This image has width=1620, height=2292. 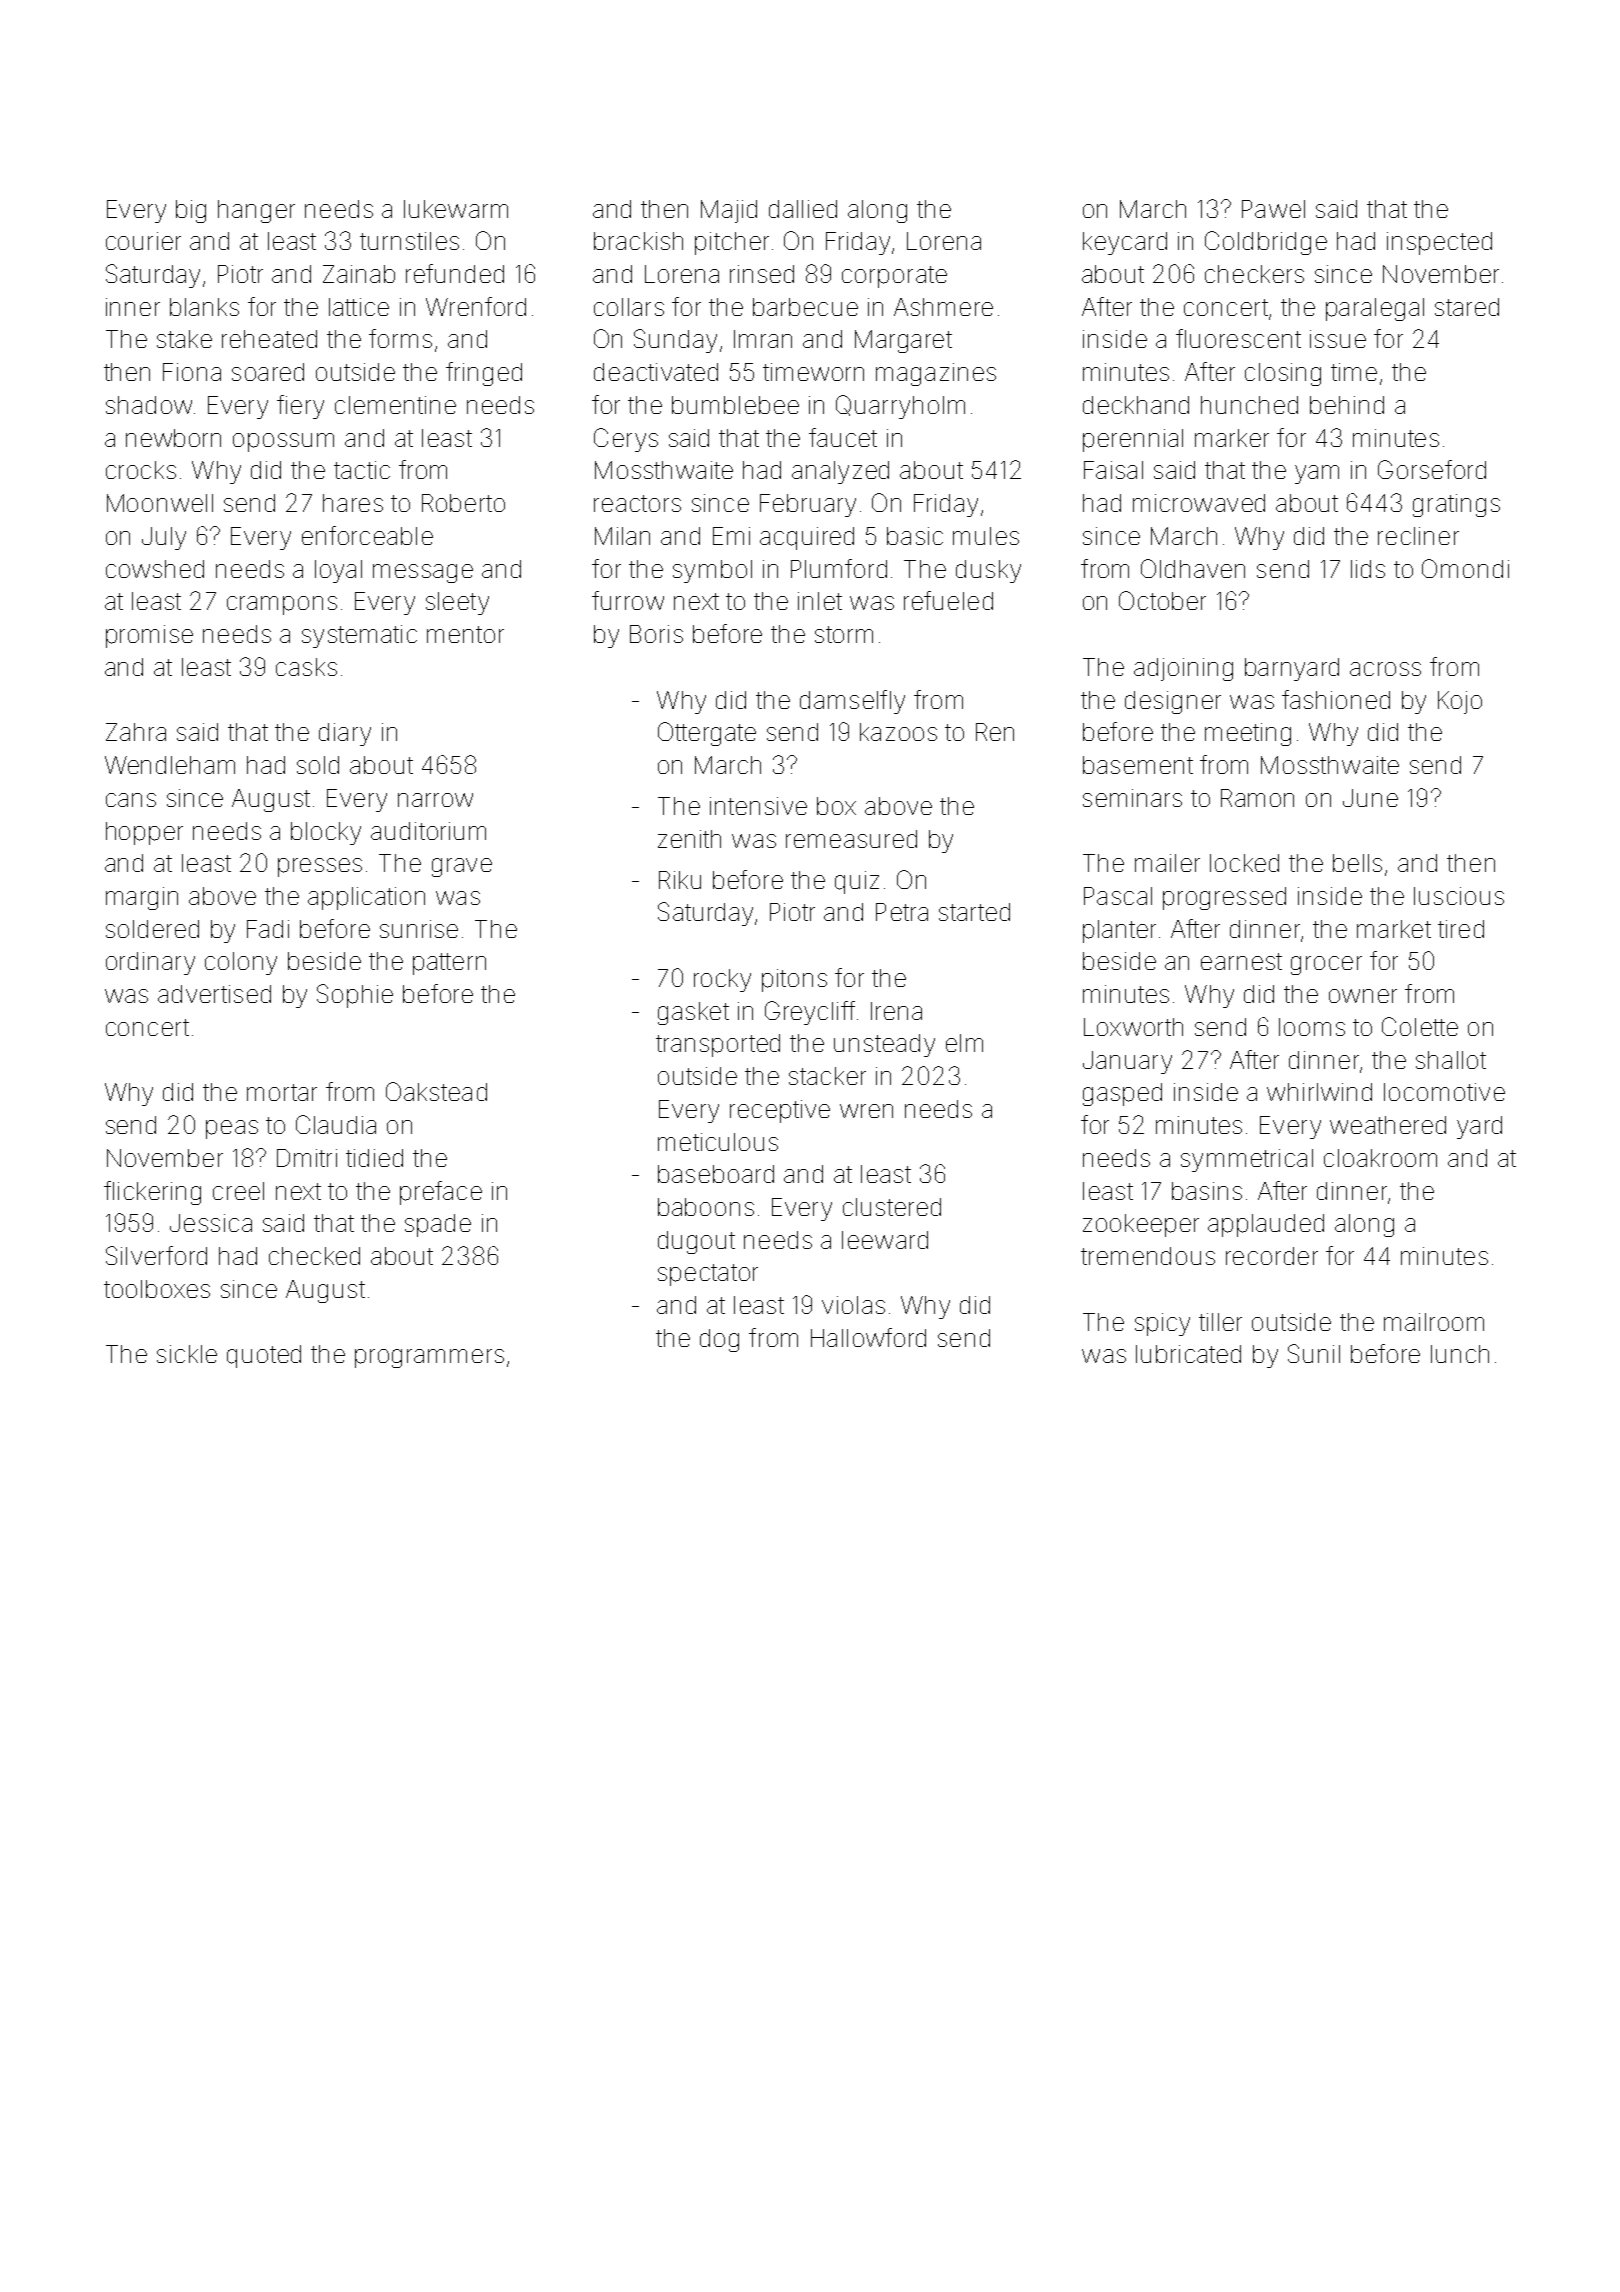 What do you see at coordinates (436, 1091) in the image?
I see `Oakstead` at bounding box center [436, 1091].
